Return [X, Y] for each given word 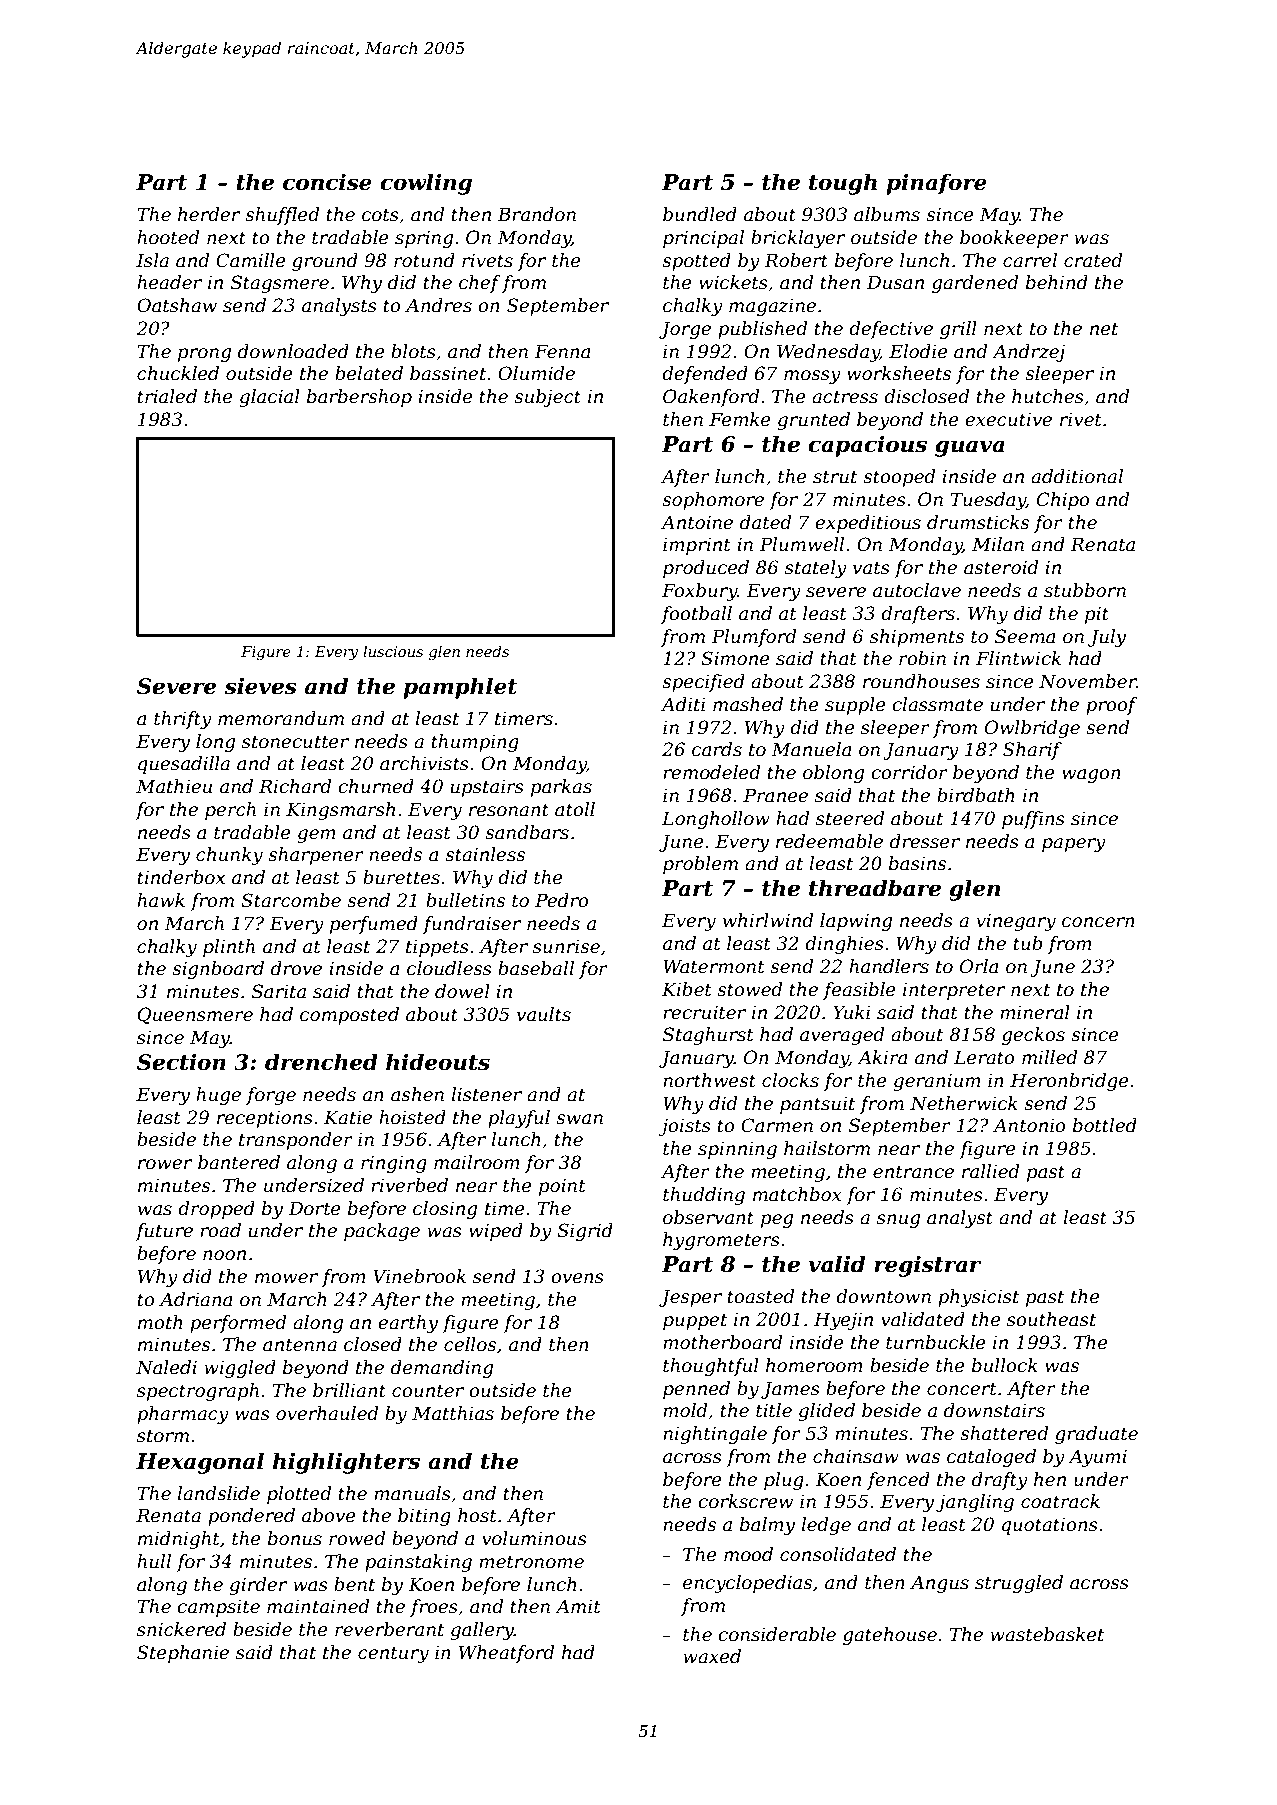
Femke [740, 419]
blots [413, 351]
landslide [218, 1493]
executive [1008, 419]
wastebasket [1047, 1634]
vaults [544, 1014]
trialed [167, 396]
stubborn [1085, 590]
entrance [913, 1172]
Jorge [685, 330]
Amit [578, 1606]
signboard [218, 970]
